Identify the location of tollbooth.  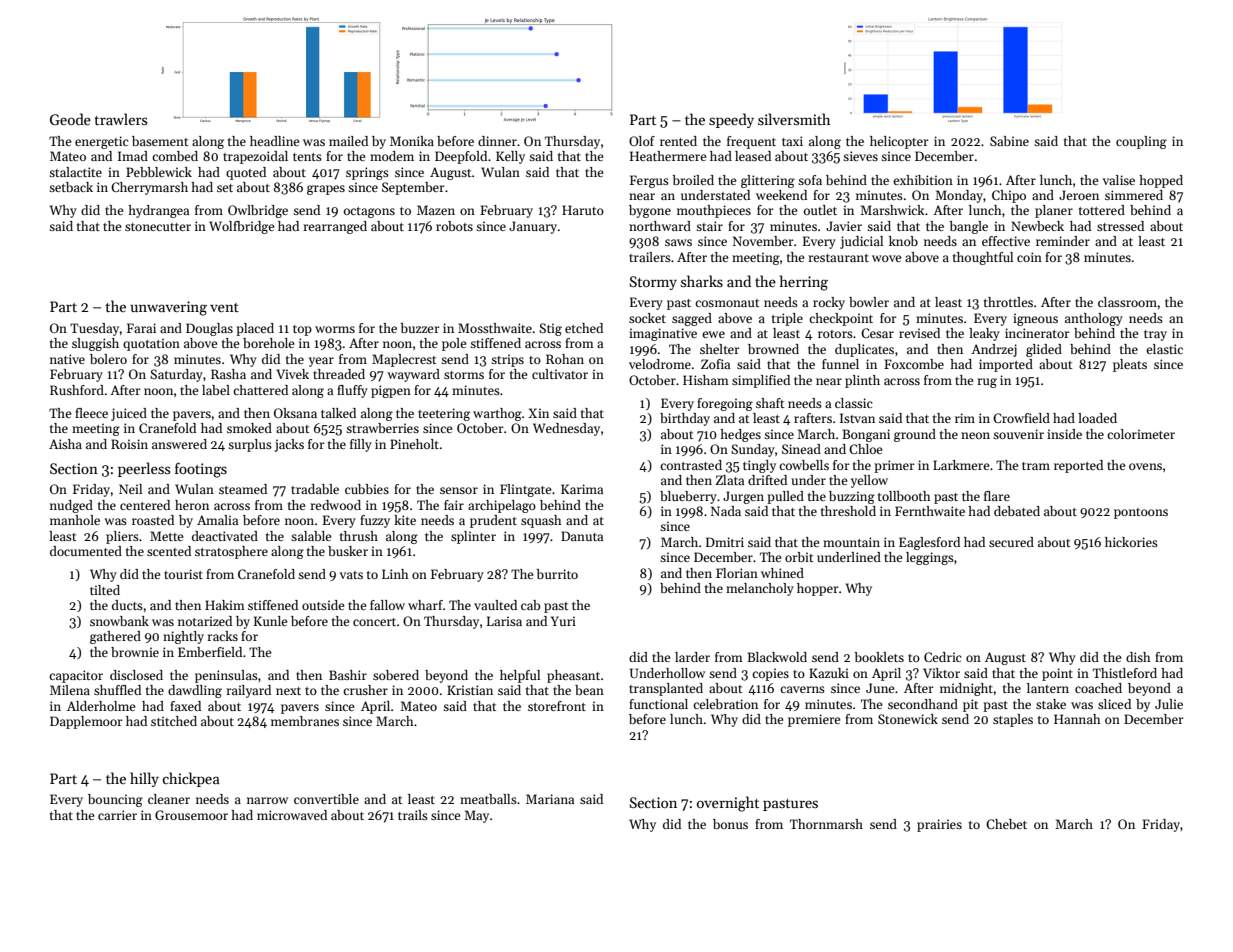
(904, 496).
